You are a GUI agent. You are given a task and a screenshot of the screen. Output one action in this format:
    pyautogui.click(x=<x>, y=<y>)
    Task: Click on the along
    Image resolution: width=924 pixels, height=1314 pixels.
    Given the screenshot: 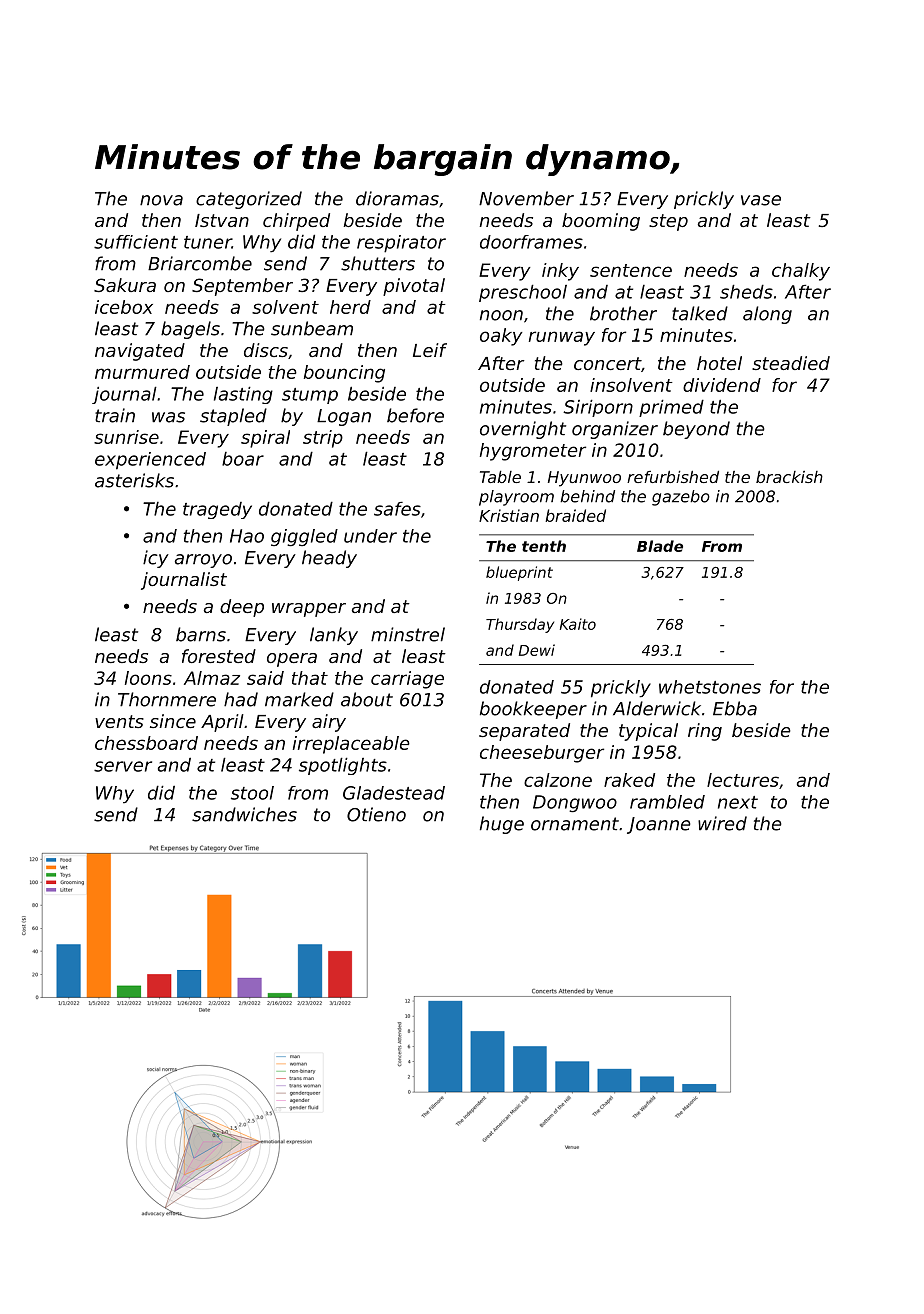 What is the action you would take?
    pyautogui.click(x=767, y=315)
